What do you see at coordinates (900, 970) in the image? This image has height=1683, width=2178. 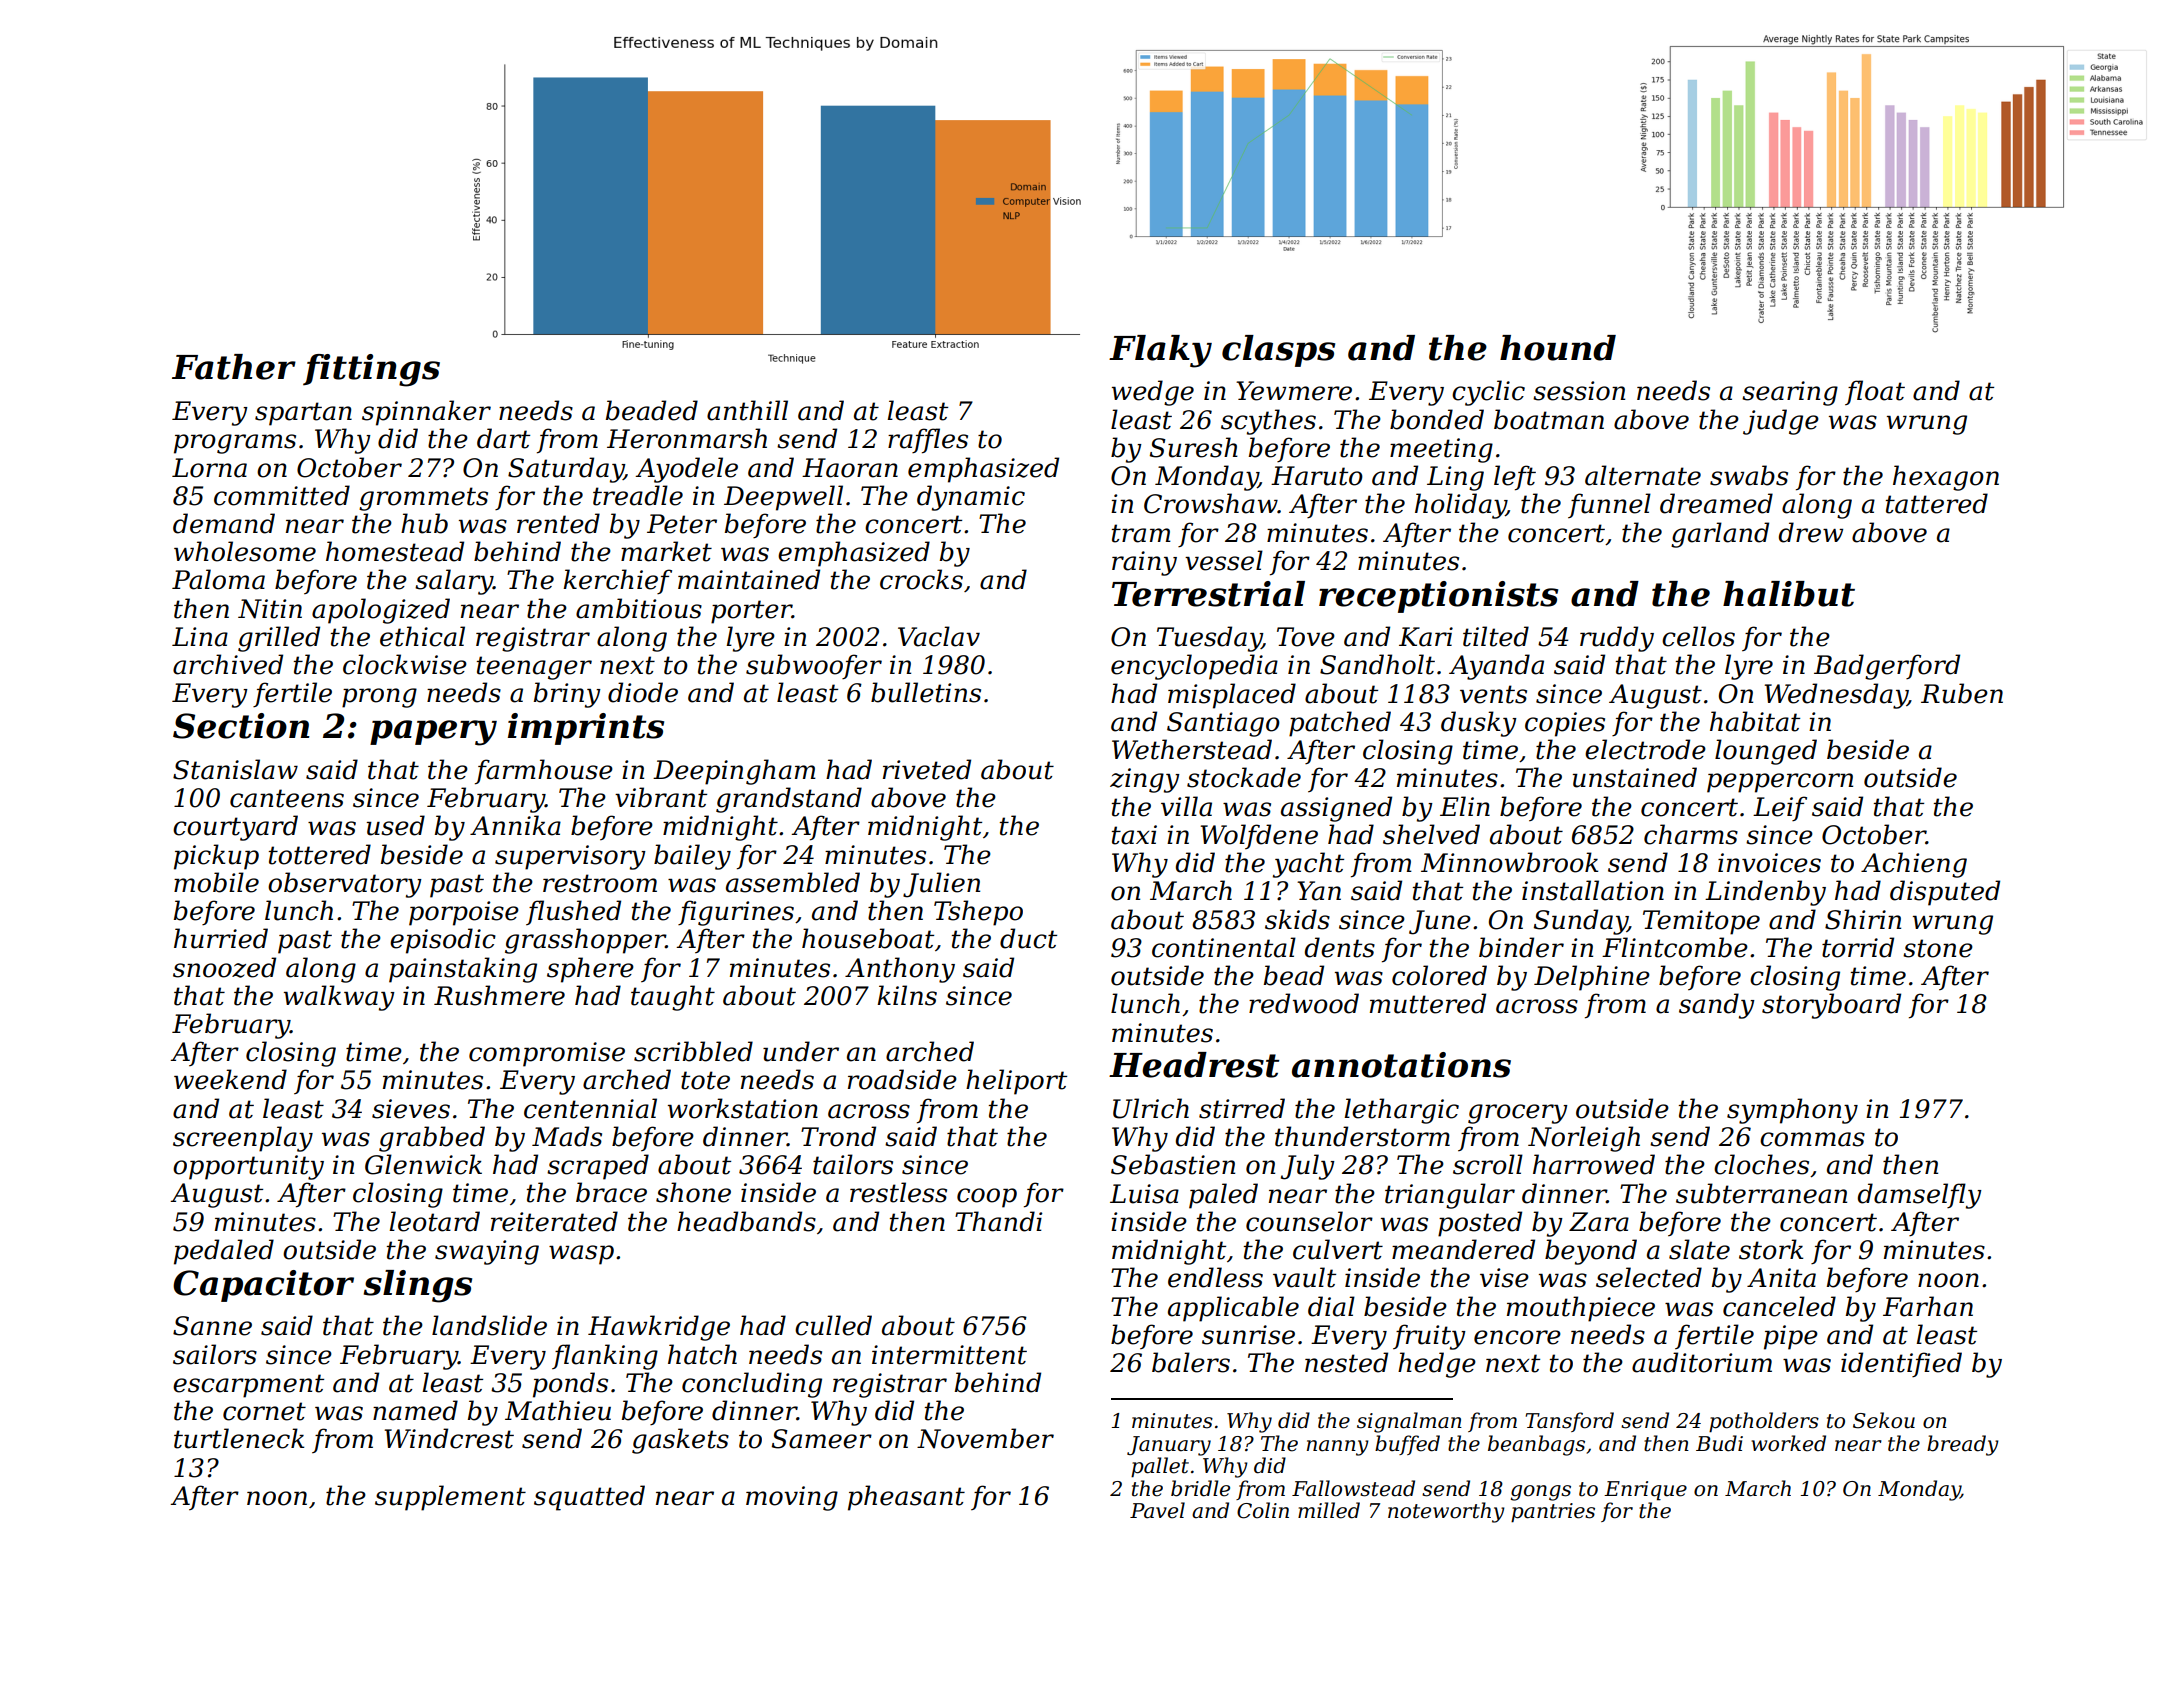 I see `Anthony` at bounding box center [900, 970].
